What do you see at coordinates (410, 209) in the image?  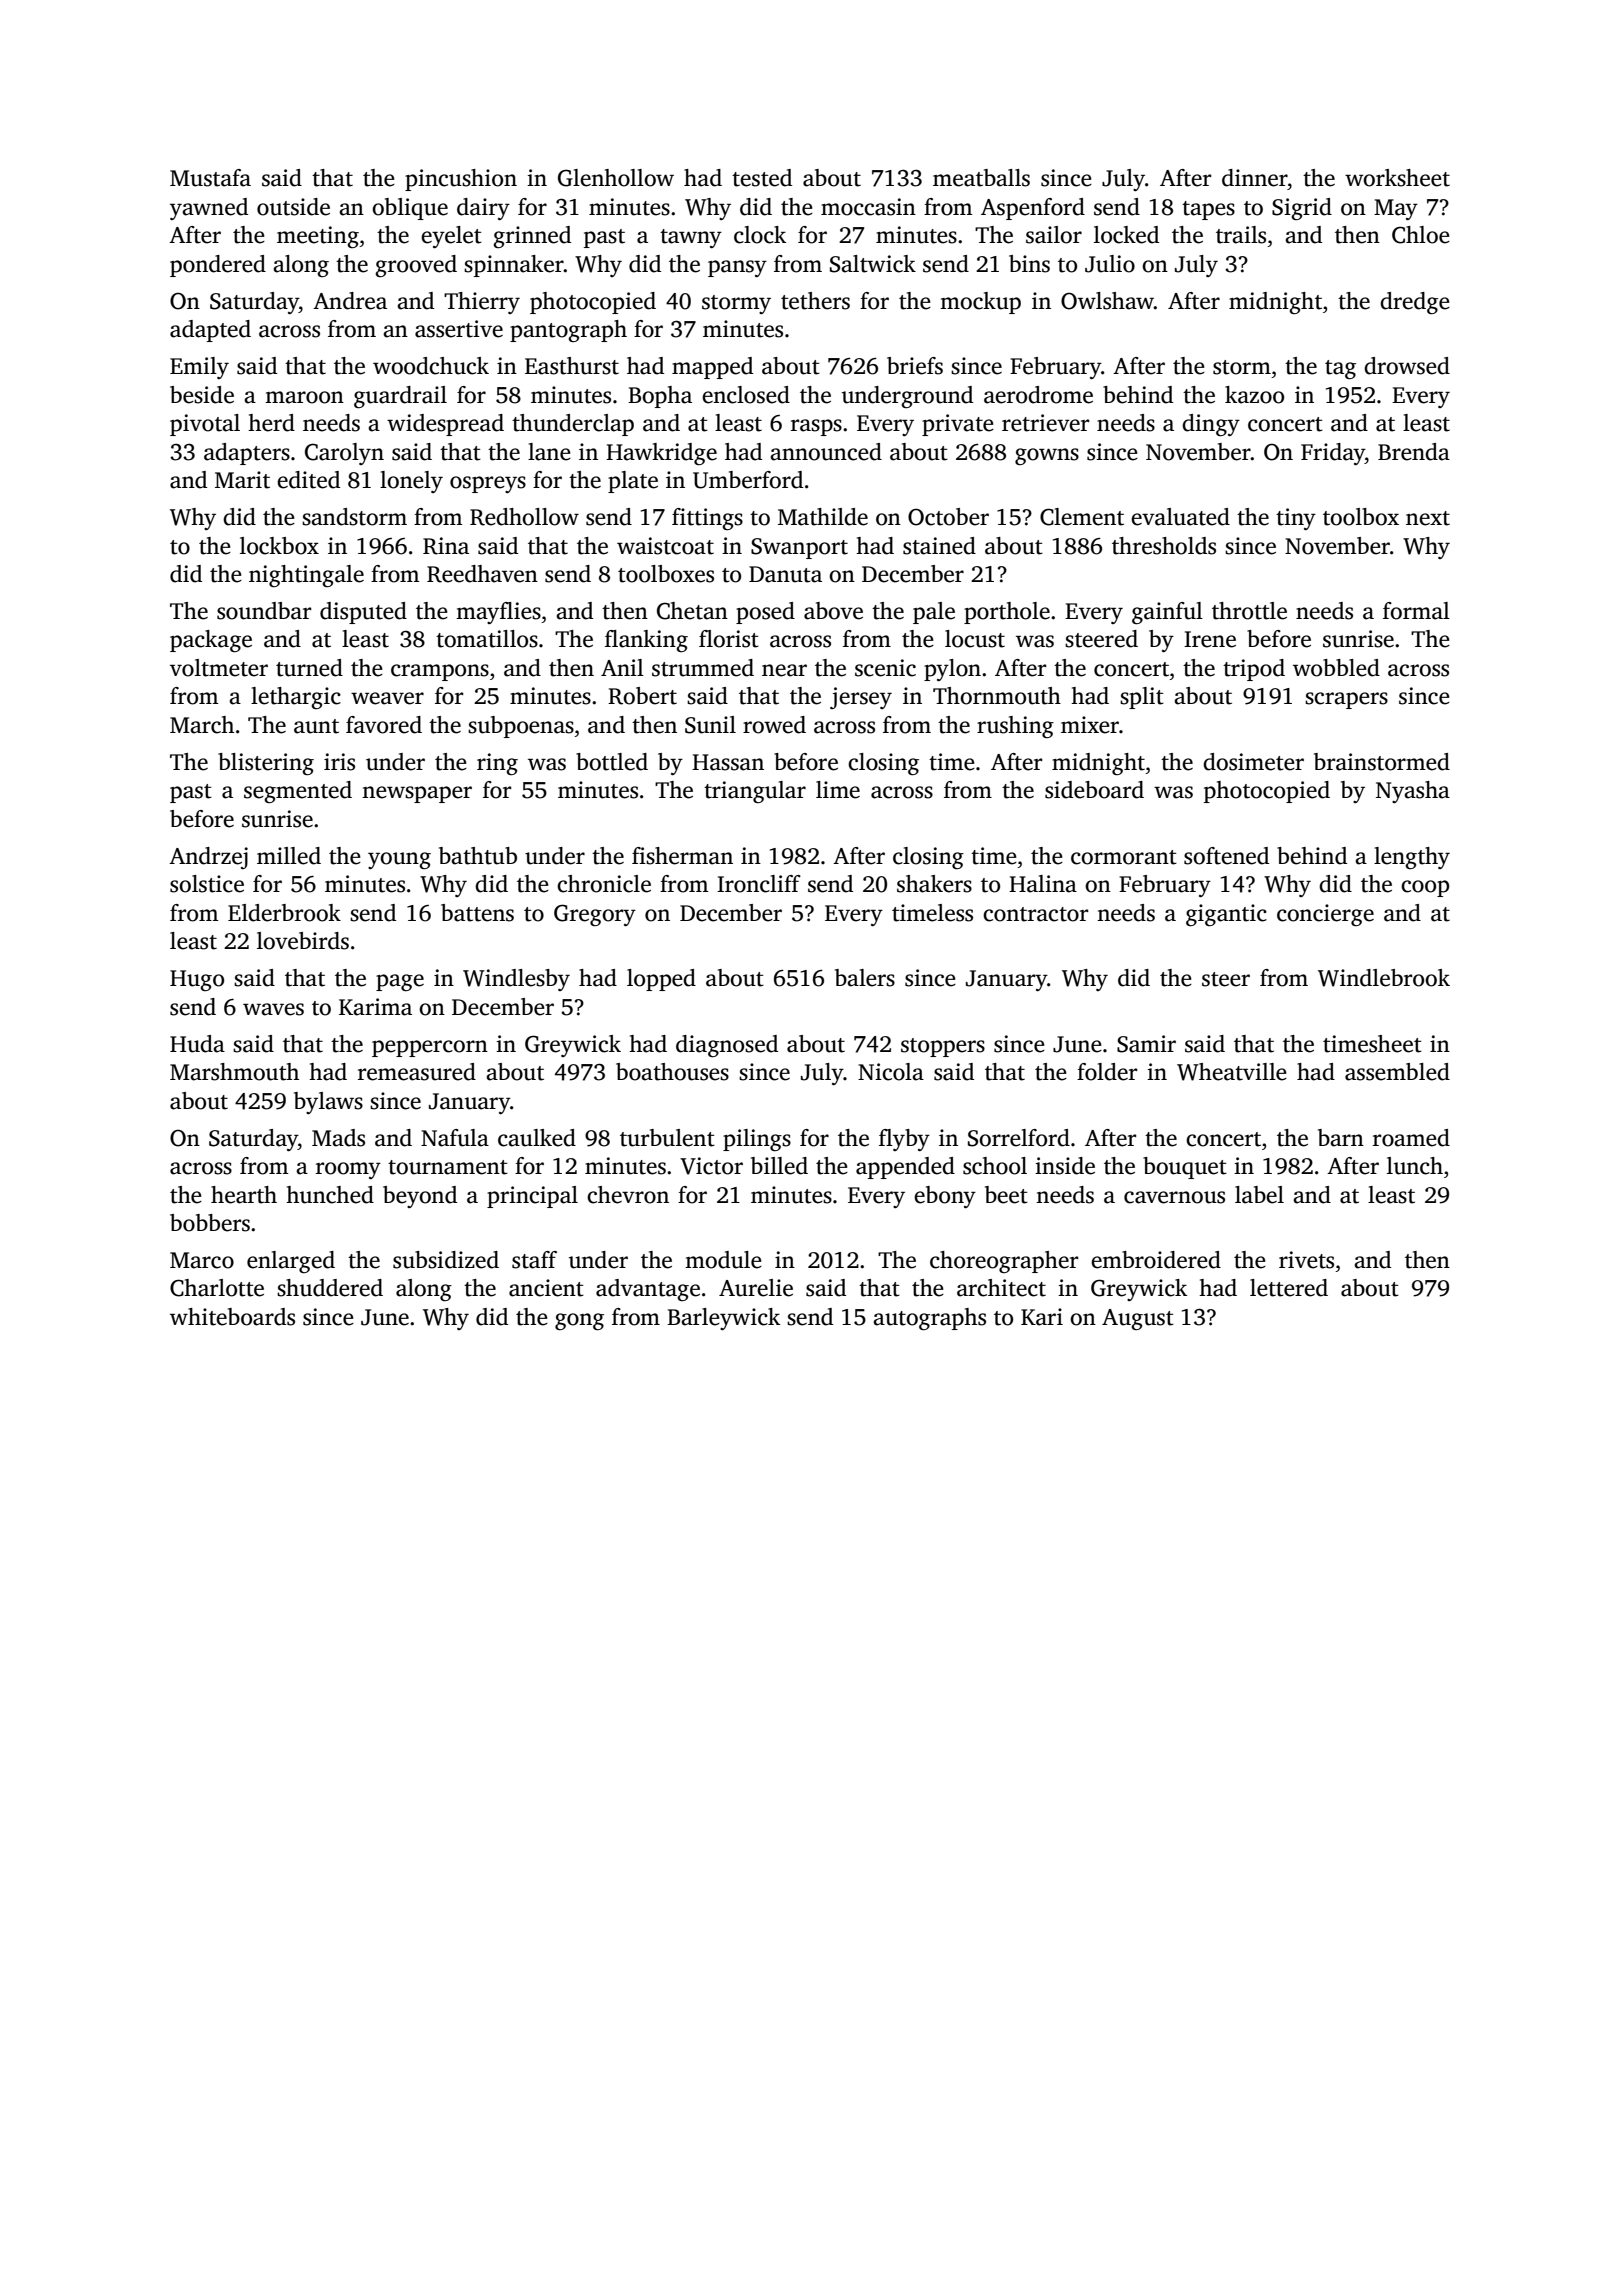 I see `oblique` at bounding box center [410, 209].
